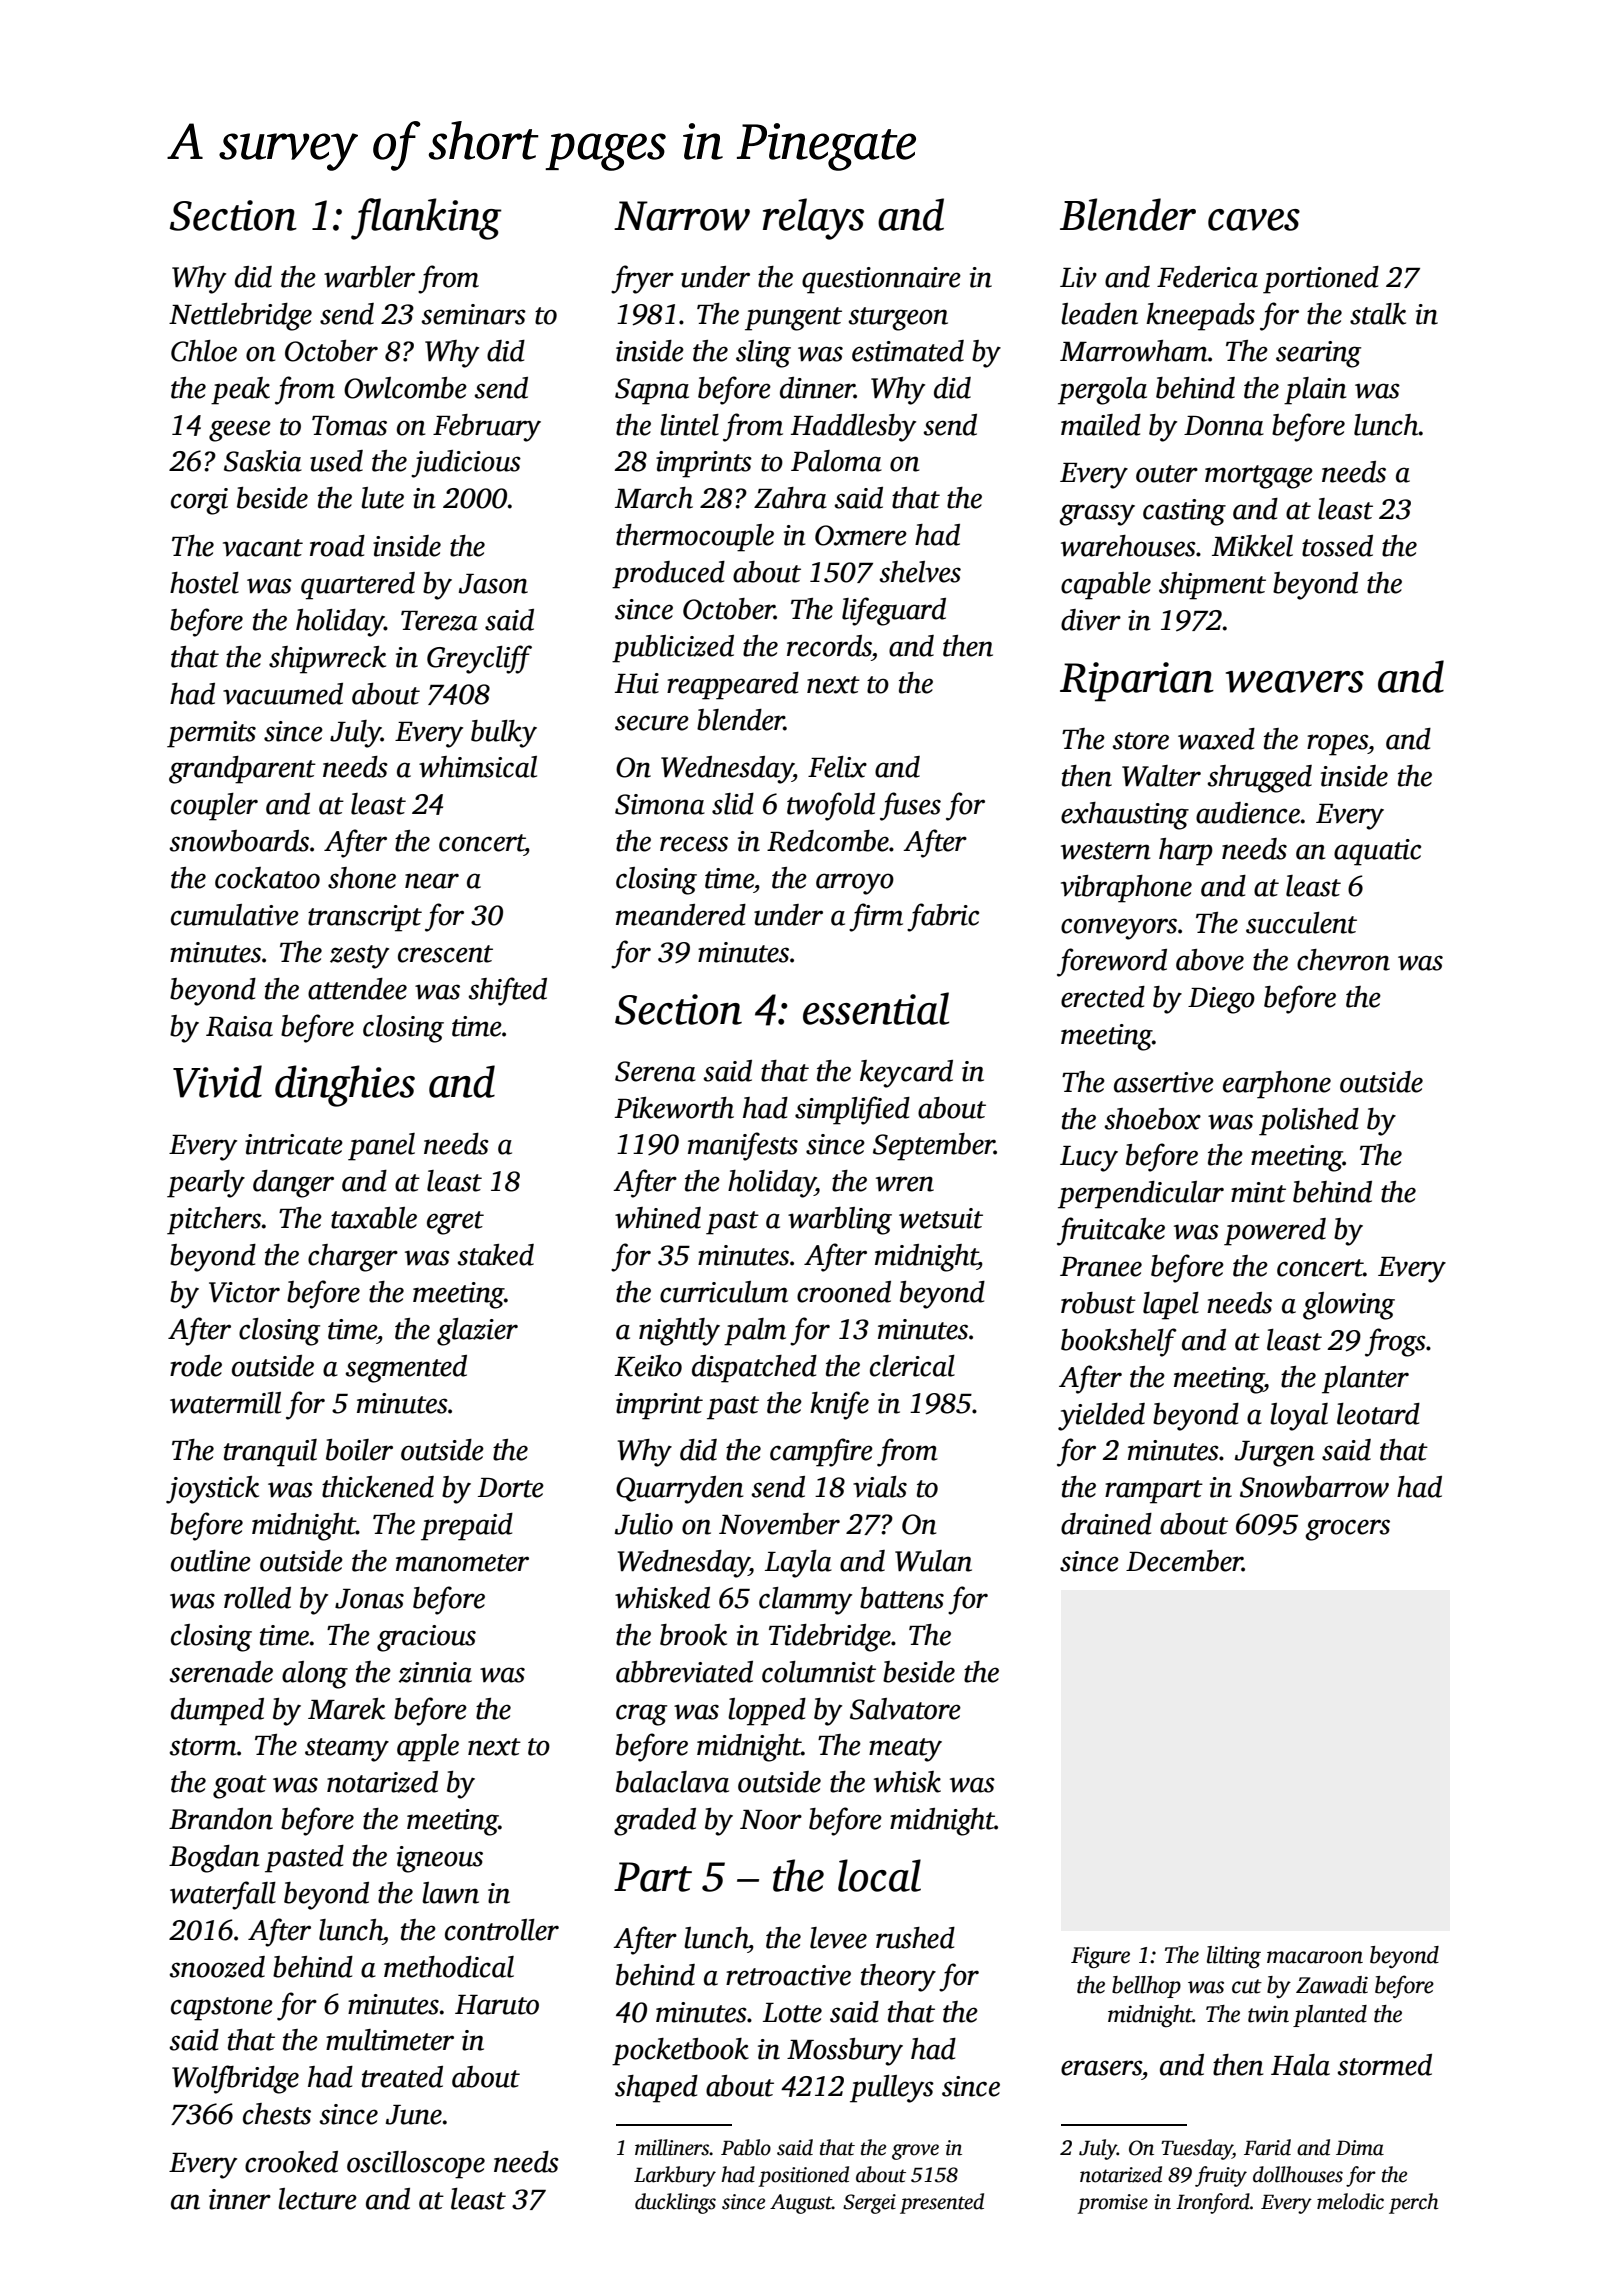 The width and height of the document is (1620, 2292). What do you see at coordinates (1146, 1987) in the document?
I see `bellhop` at bounding box center [1146, 1987].
